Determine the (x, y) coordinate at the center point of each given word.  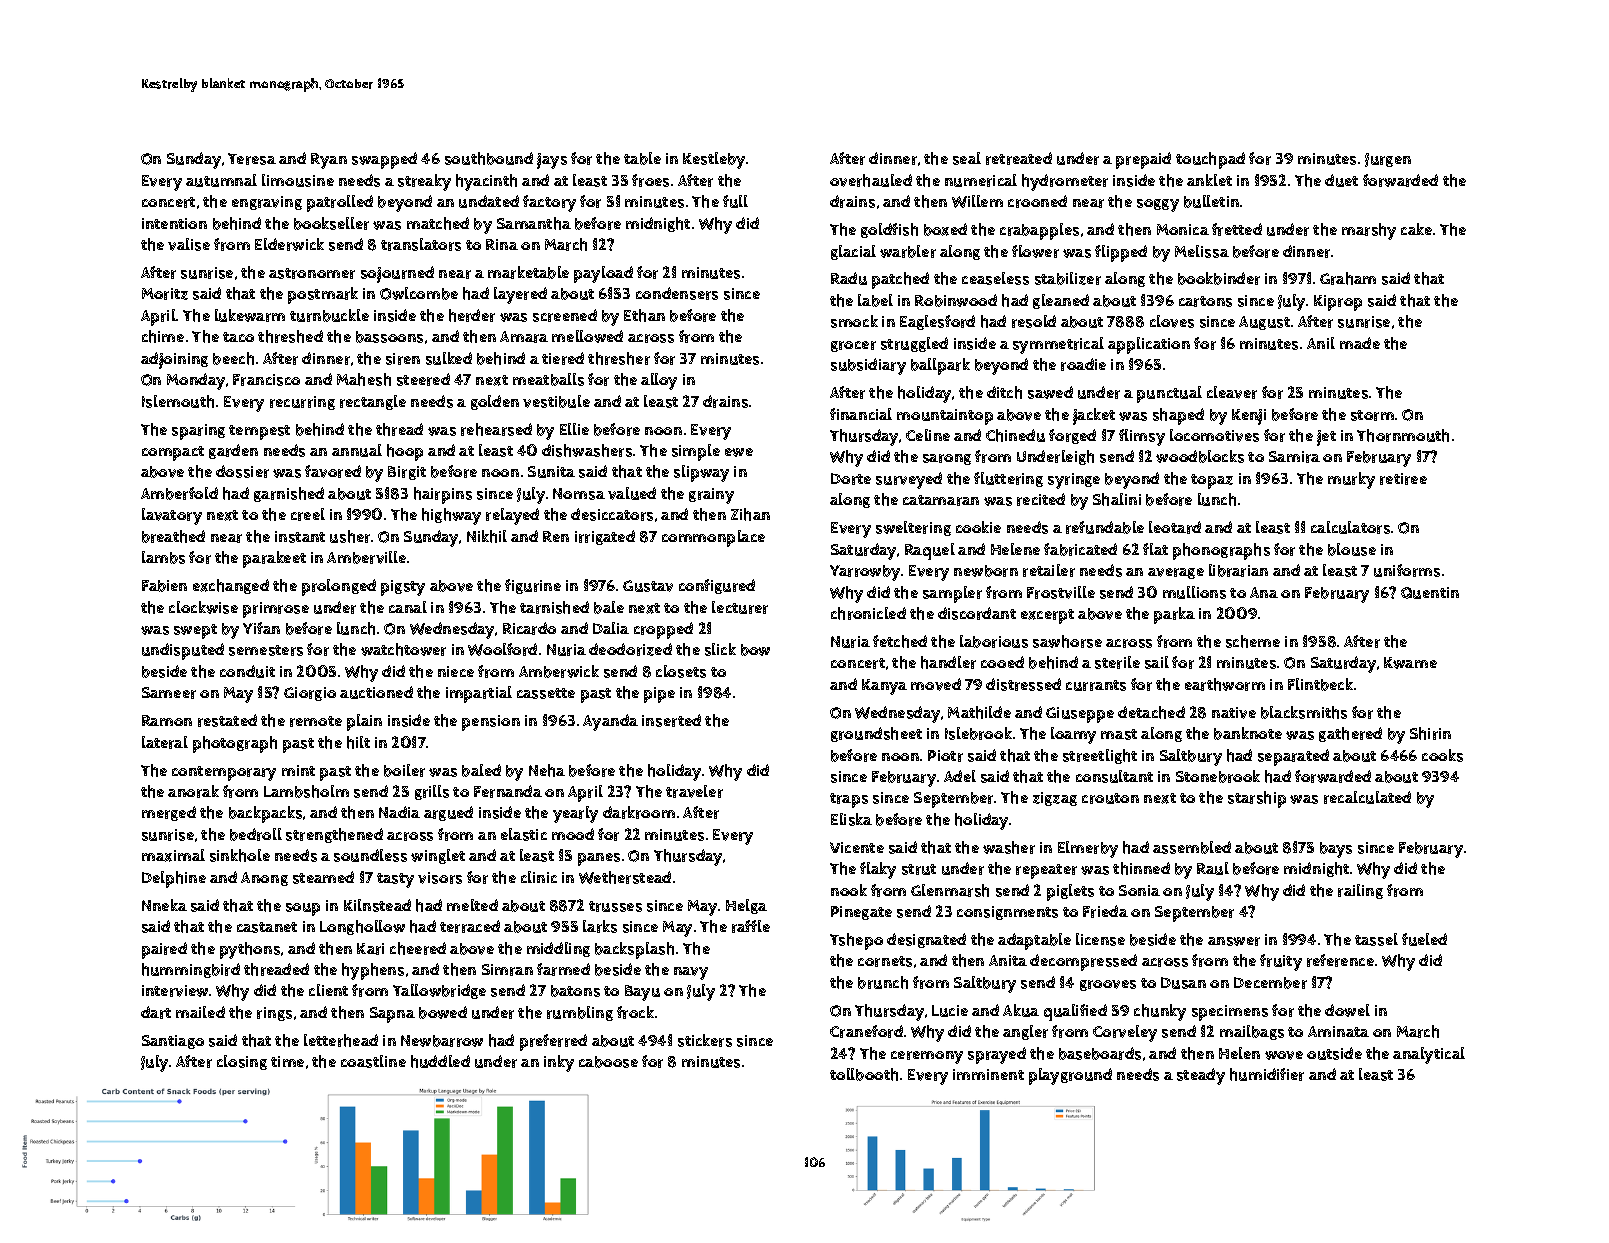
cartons (1205, 301)
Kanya (884, 687)
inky (559, 1063)
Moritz (165, 294)
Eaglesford (937, 322)
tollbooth (864, 1074)
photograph (235, 744)
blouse (1352, 549)
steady (1201, 1076)
